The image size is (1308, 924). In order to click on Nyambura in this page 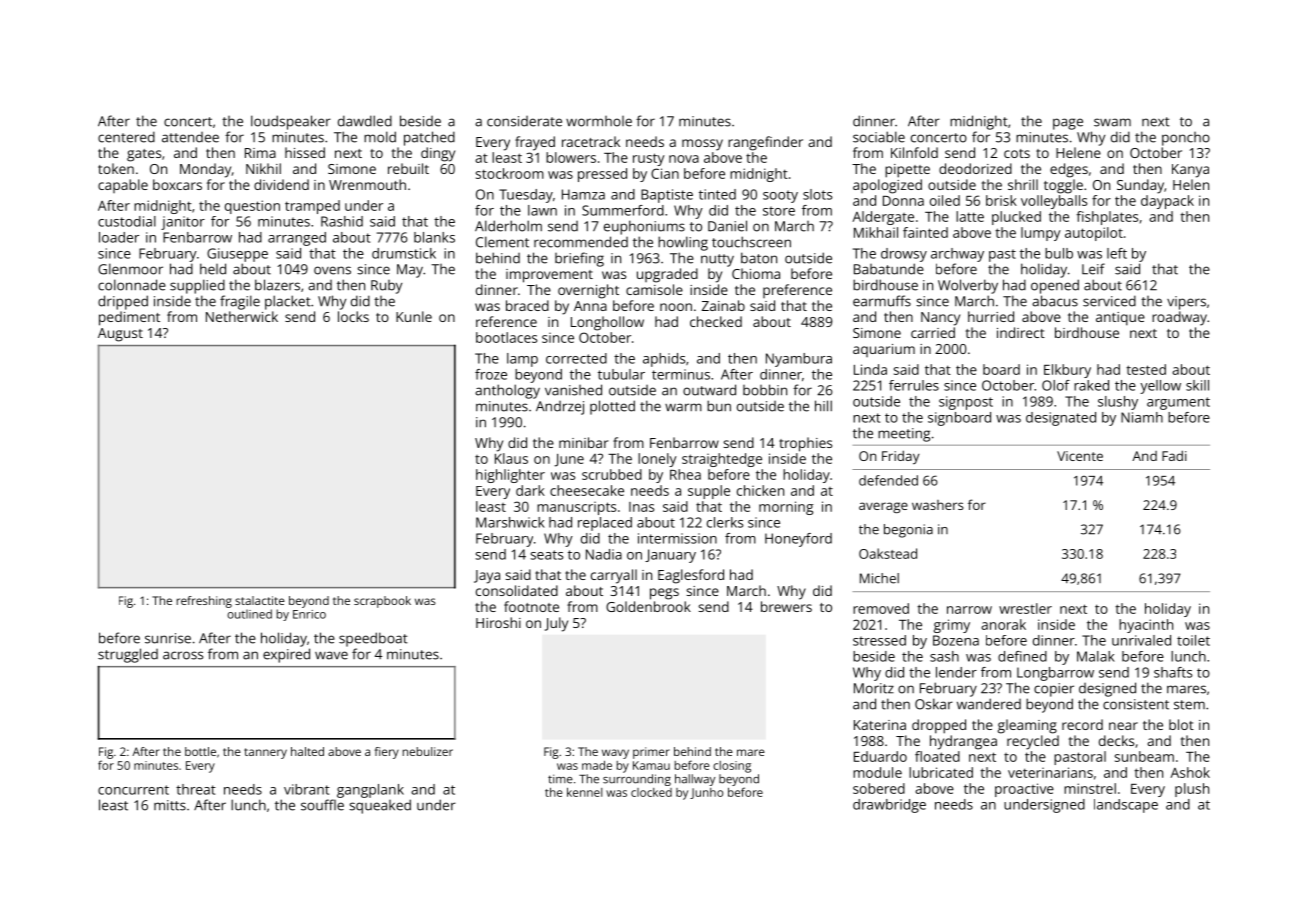, I will do `click(799, 360)`.
